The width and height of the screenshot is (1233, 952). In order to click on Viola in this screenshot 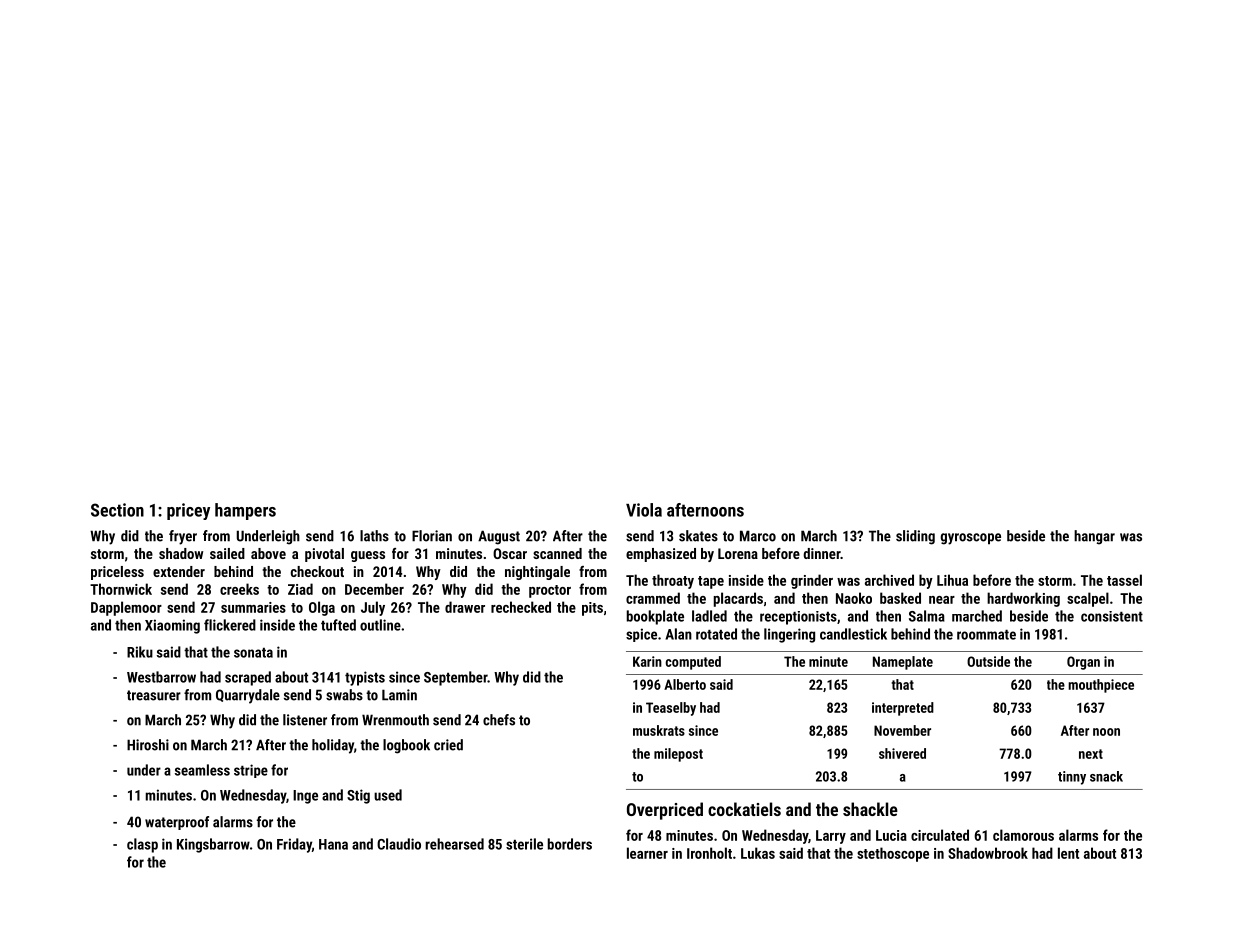, I will do `click(644, 510)`.
